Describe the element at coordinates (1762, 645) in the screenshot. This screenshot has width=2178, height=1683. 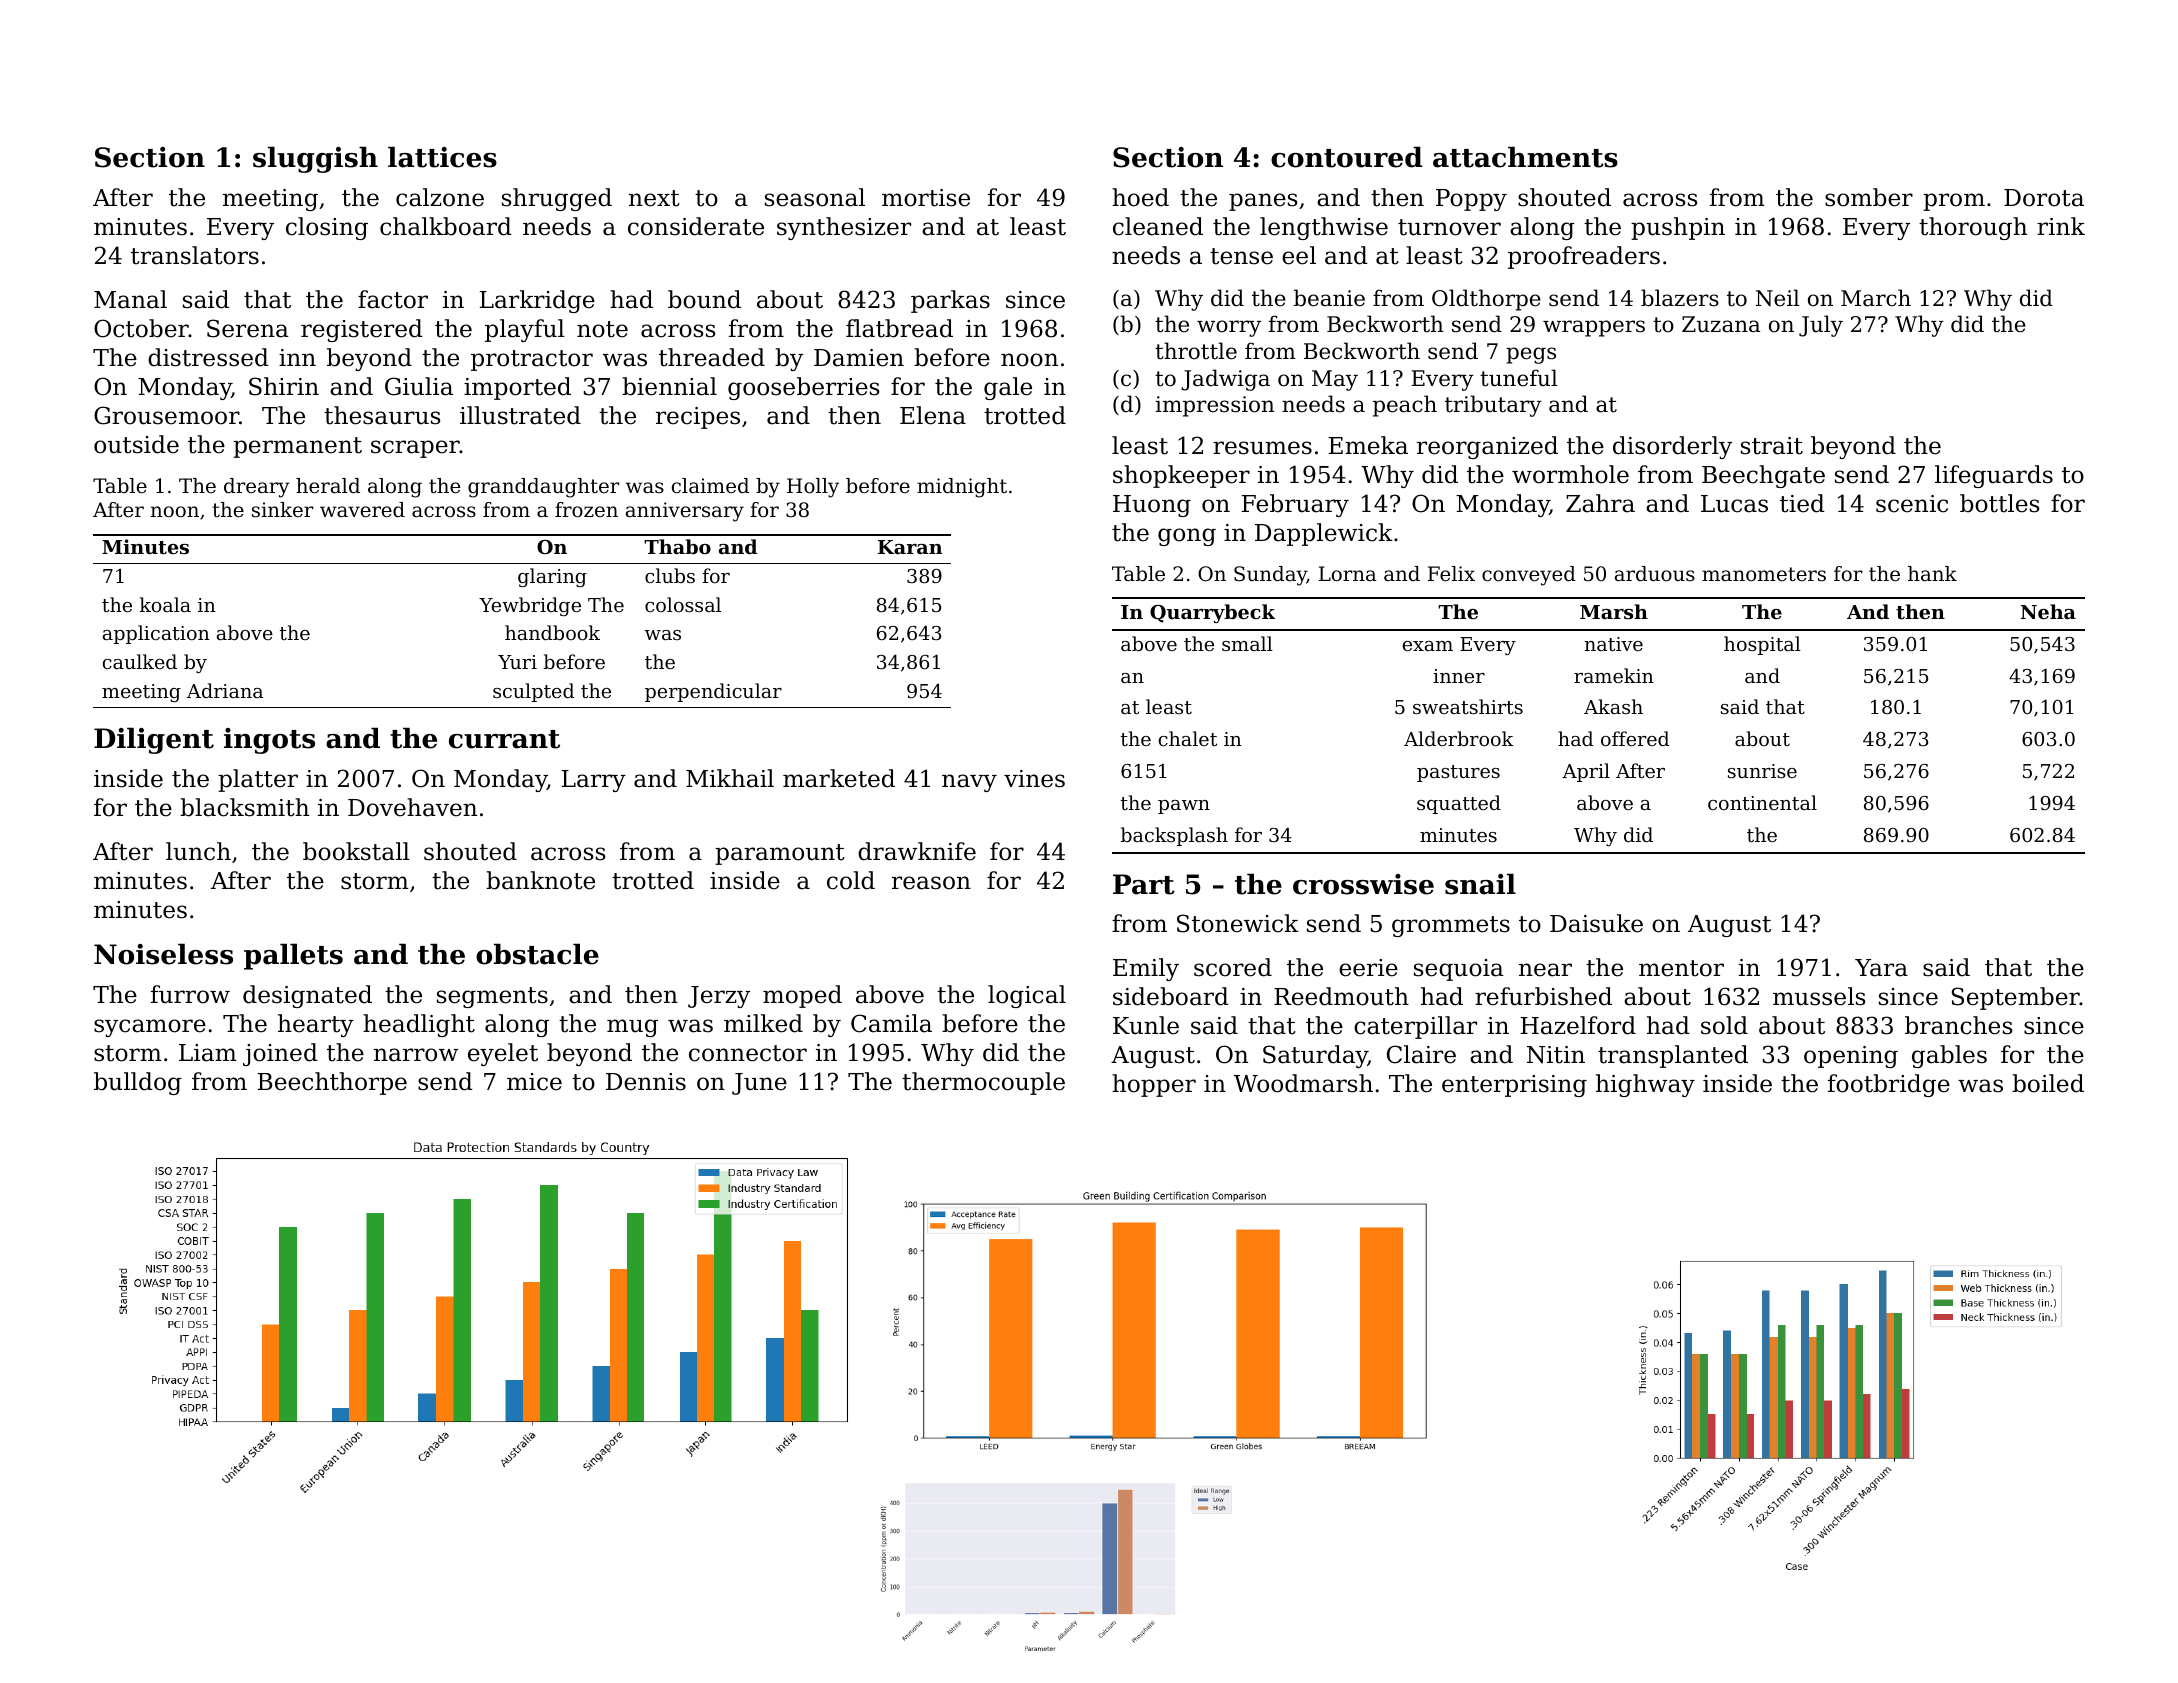
I see `hospital` at that location.
